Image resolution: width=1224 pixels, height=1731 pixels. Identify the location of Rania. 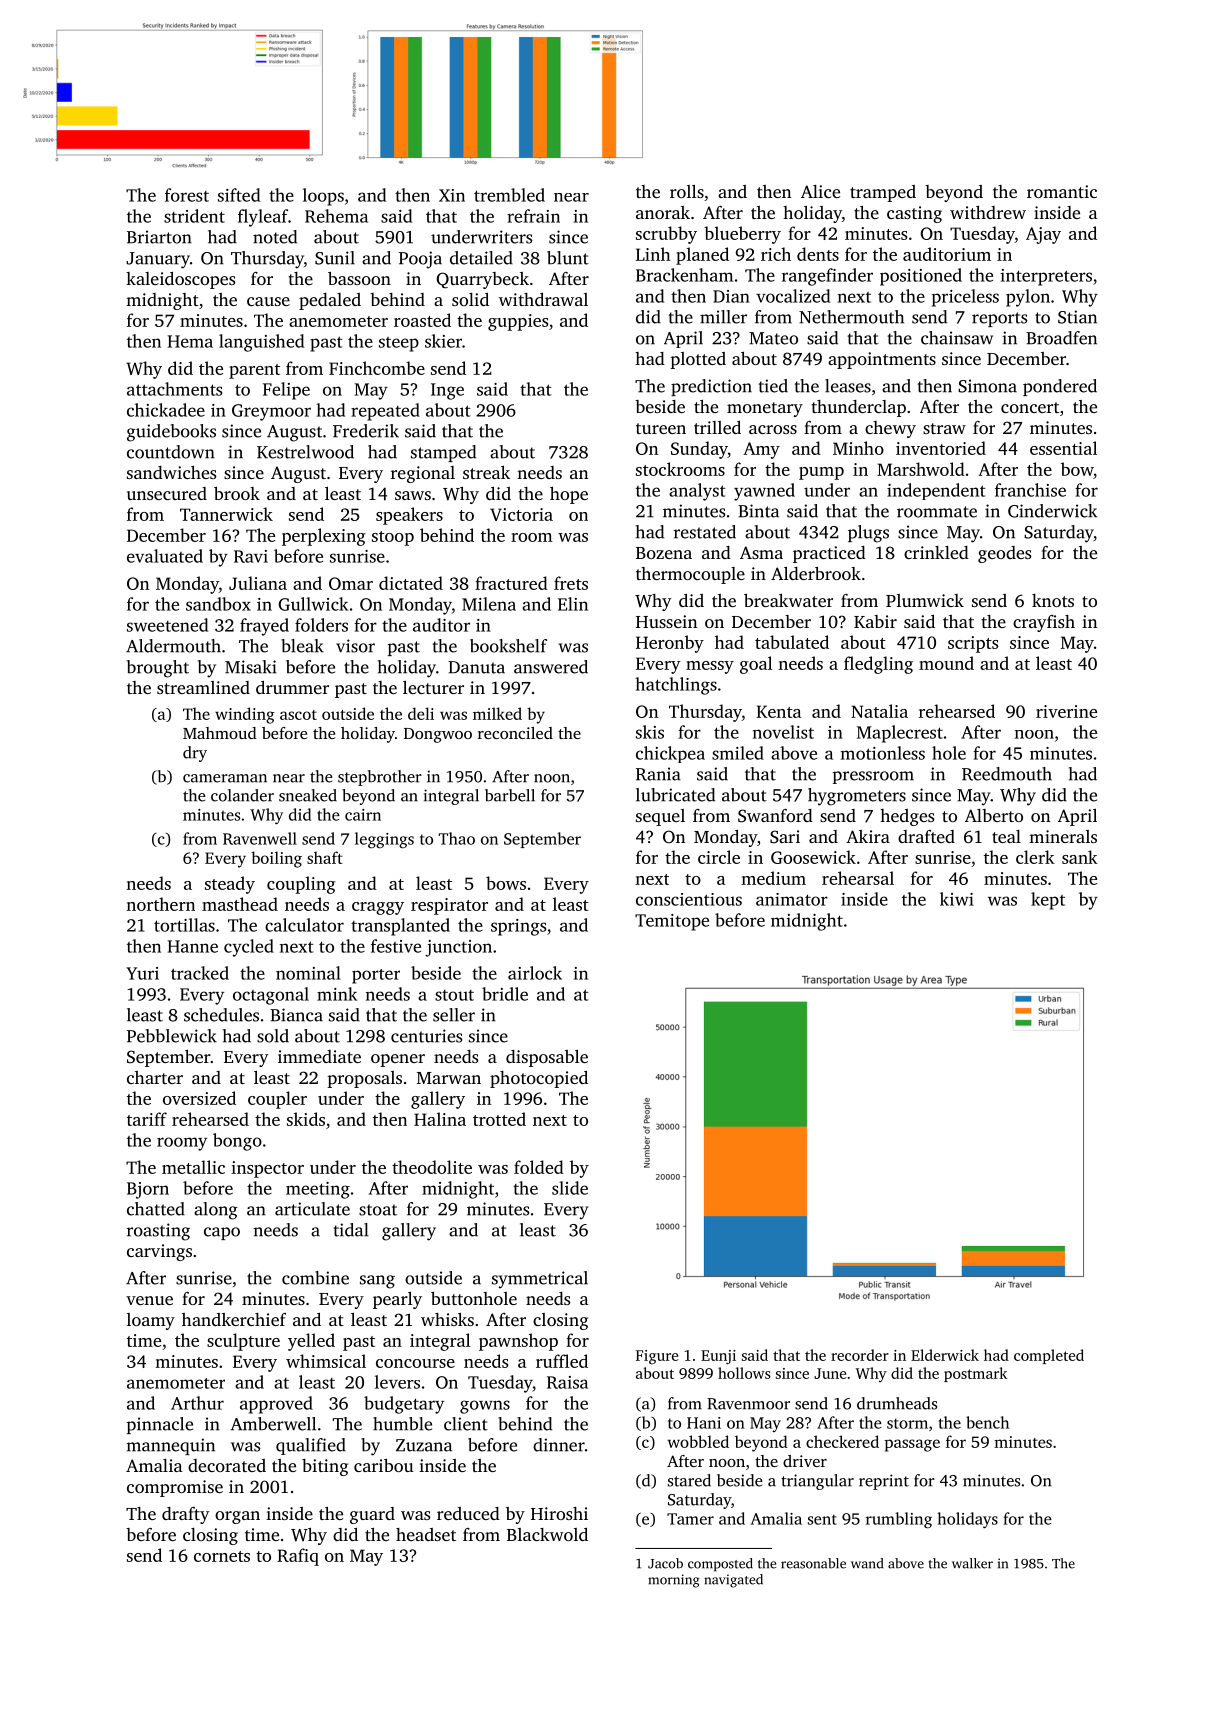
(658, 774).
